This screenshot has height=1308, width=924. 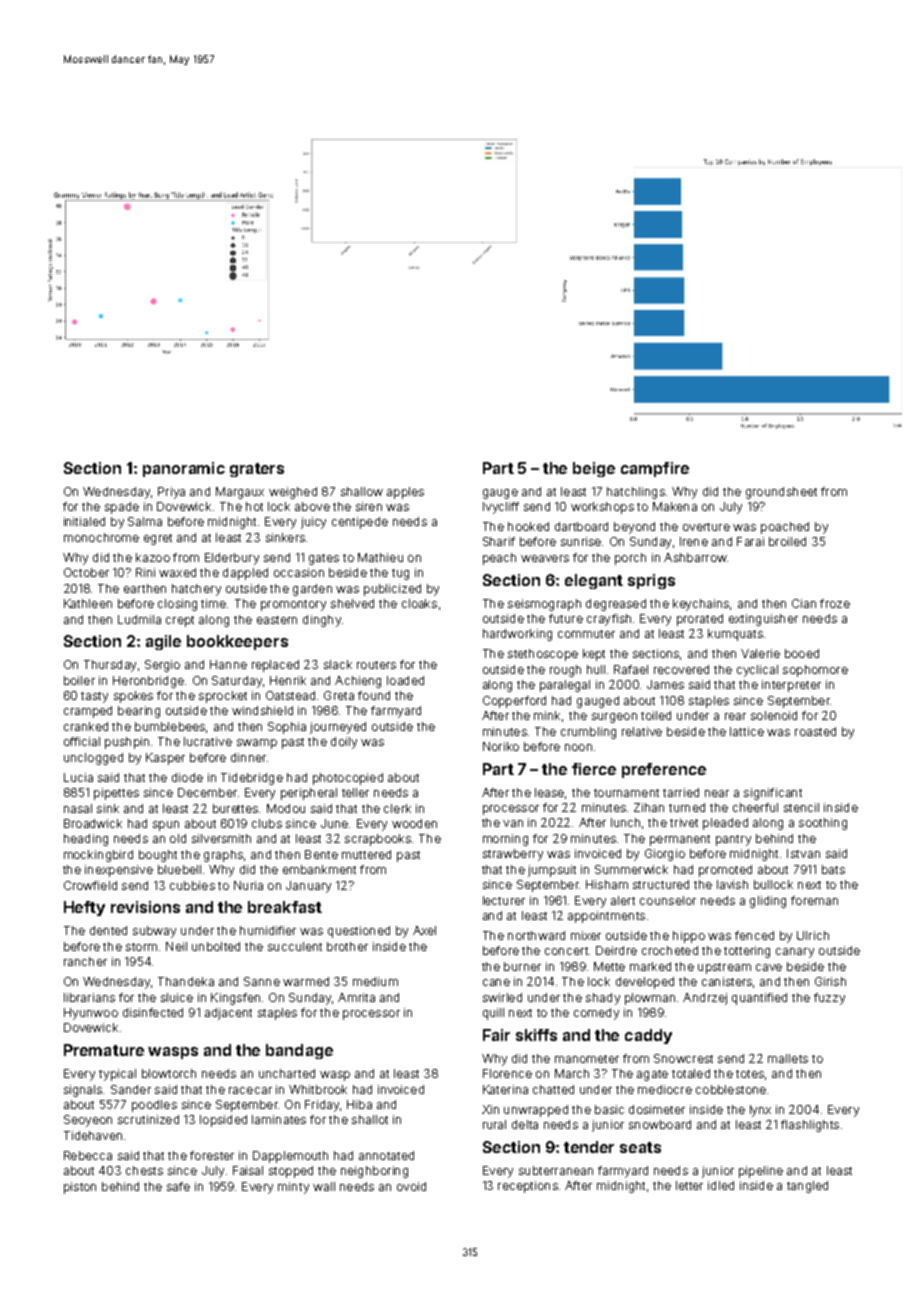 What do you see at coordinates (184, 469) in the screenshot?
I see `panoramic` at bounding box center [184, 469].
